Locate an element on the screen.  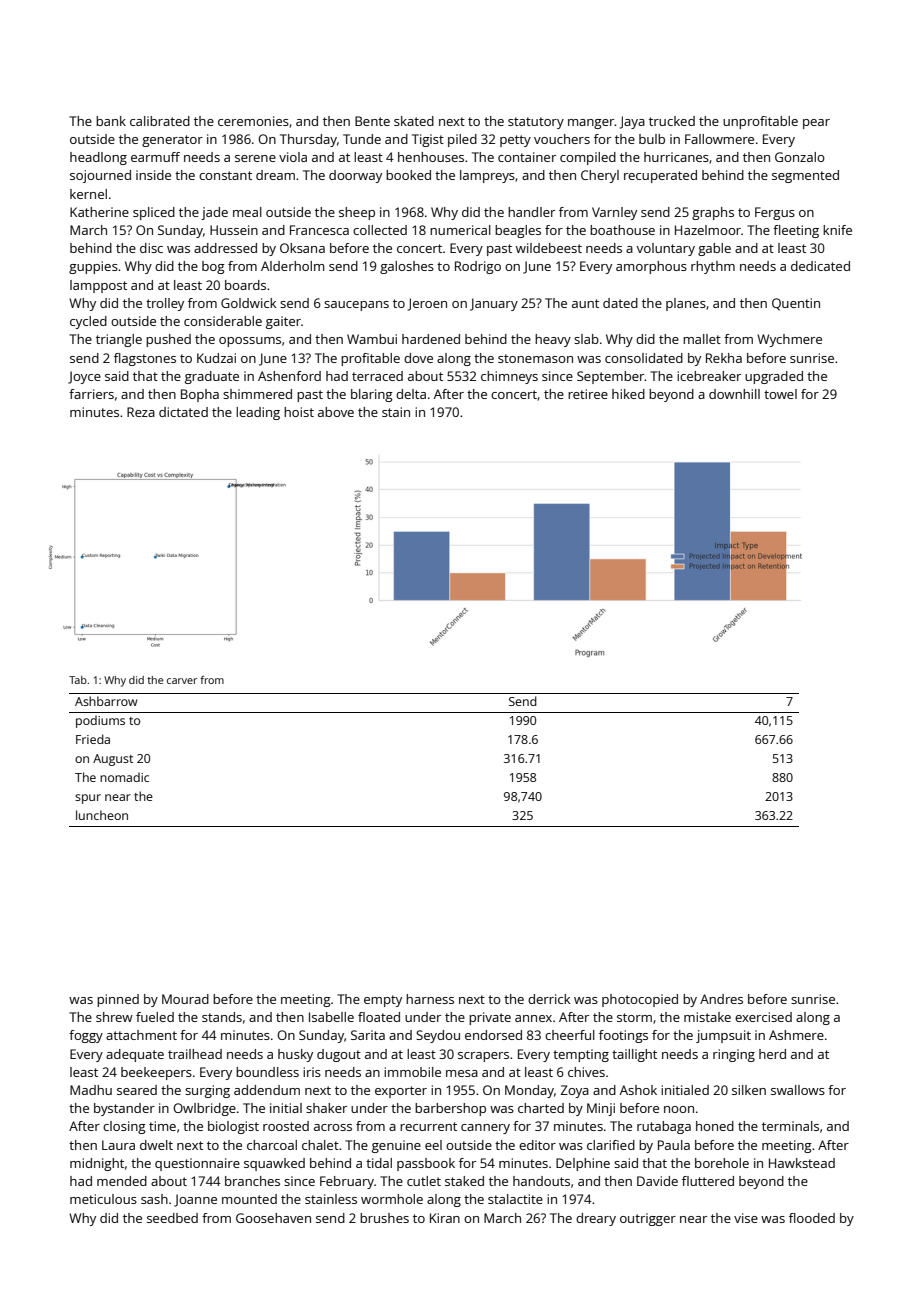
nomadic is located at coordinates (124, 777).
